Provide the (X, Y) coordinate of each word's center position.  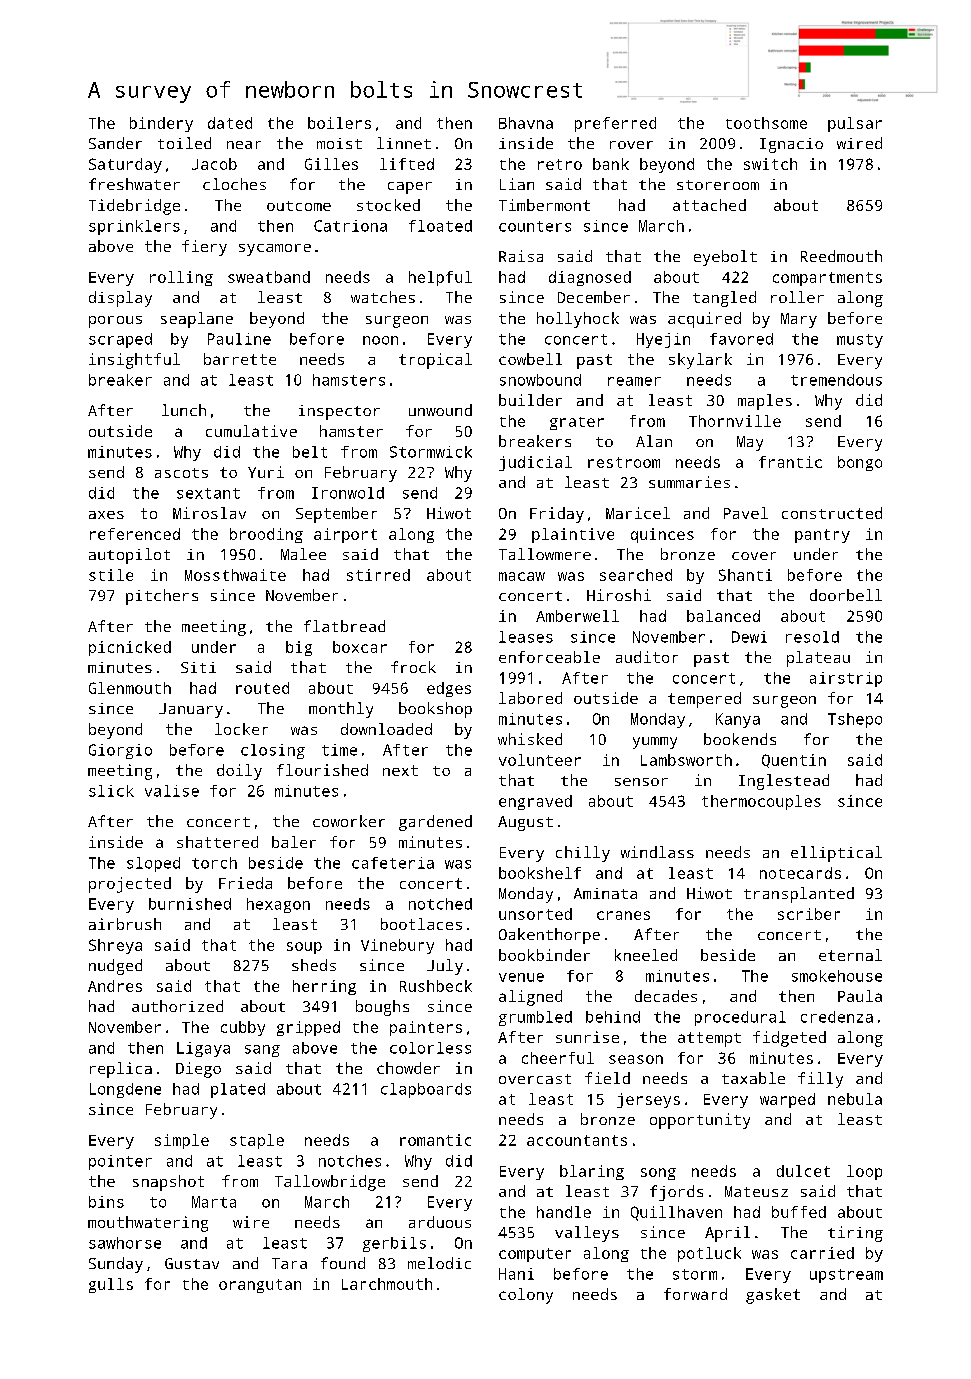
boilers (339, 123)
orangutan (260, 1286)
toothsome (766, 123)
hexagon (278, 905)
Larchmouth (387, 1284)
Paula (860, 996)
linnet (404, 143)
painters (426, 1028)
